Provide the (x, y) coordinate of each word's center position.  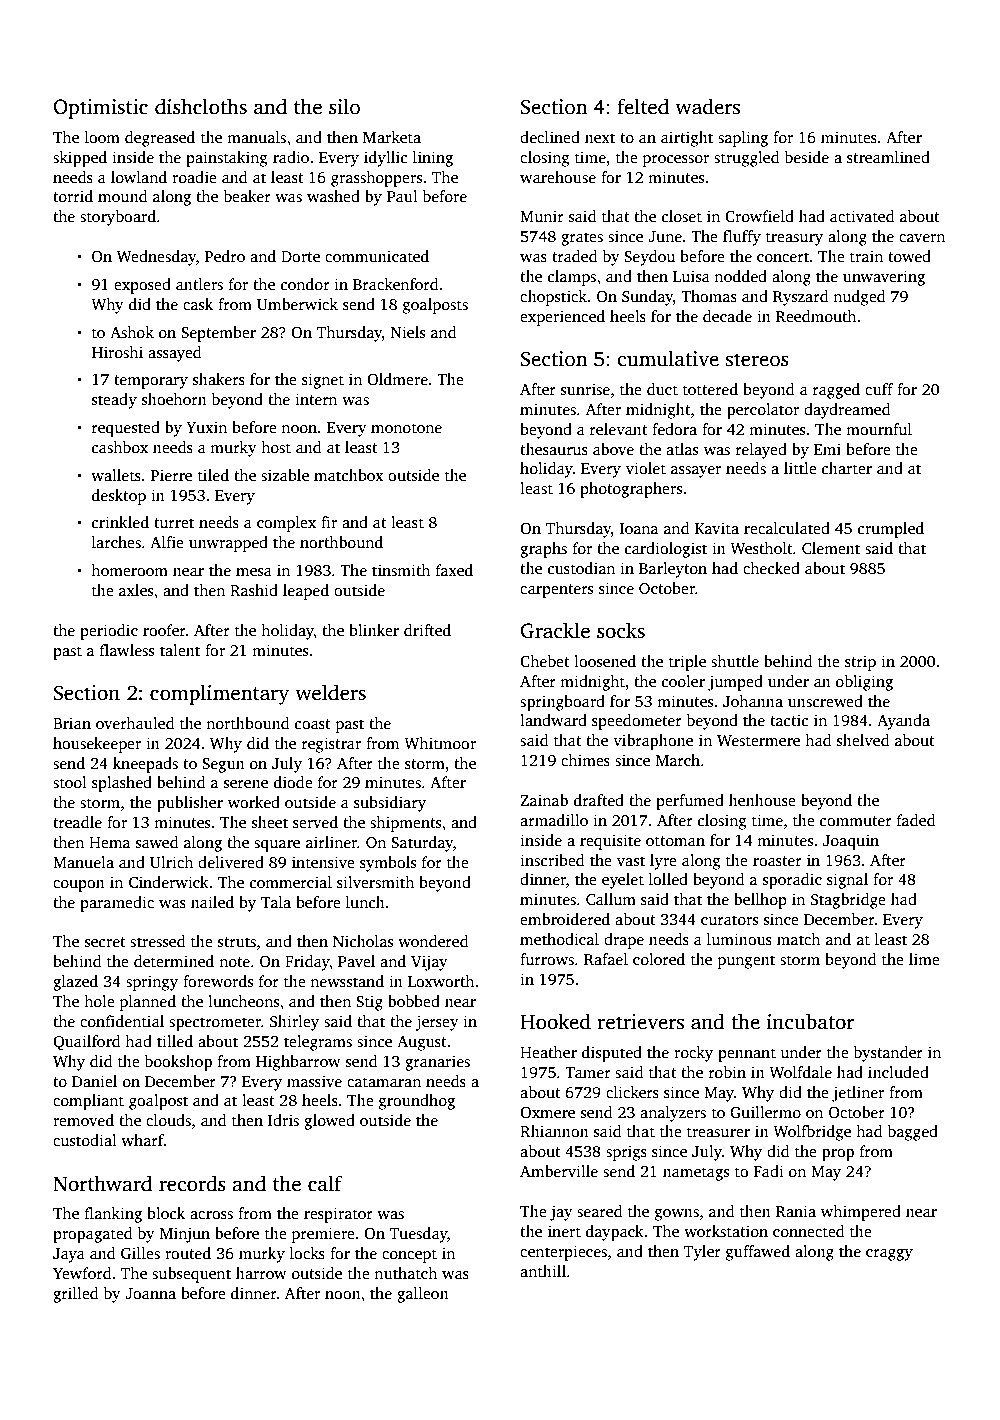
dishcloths (201, 106)
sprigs (626, 1153)
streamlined (888, 157)
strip (860, 663)
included (898, 1072)
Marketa (392, 137)
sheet (270, 822)
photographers (631, 490)
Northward (102, 1183)
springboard (562, 703)
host (276, 447)
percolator (763, 411)
